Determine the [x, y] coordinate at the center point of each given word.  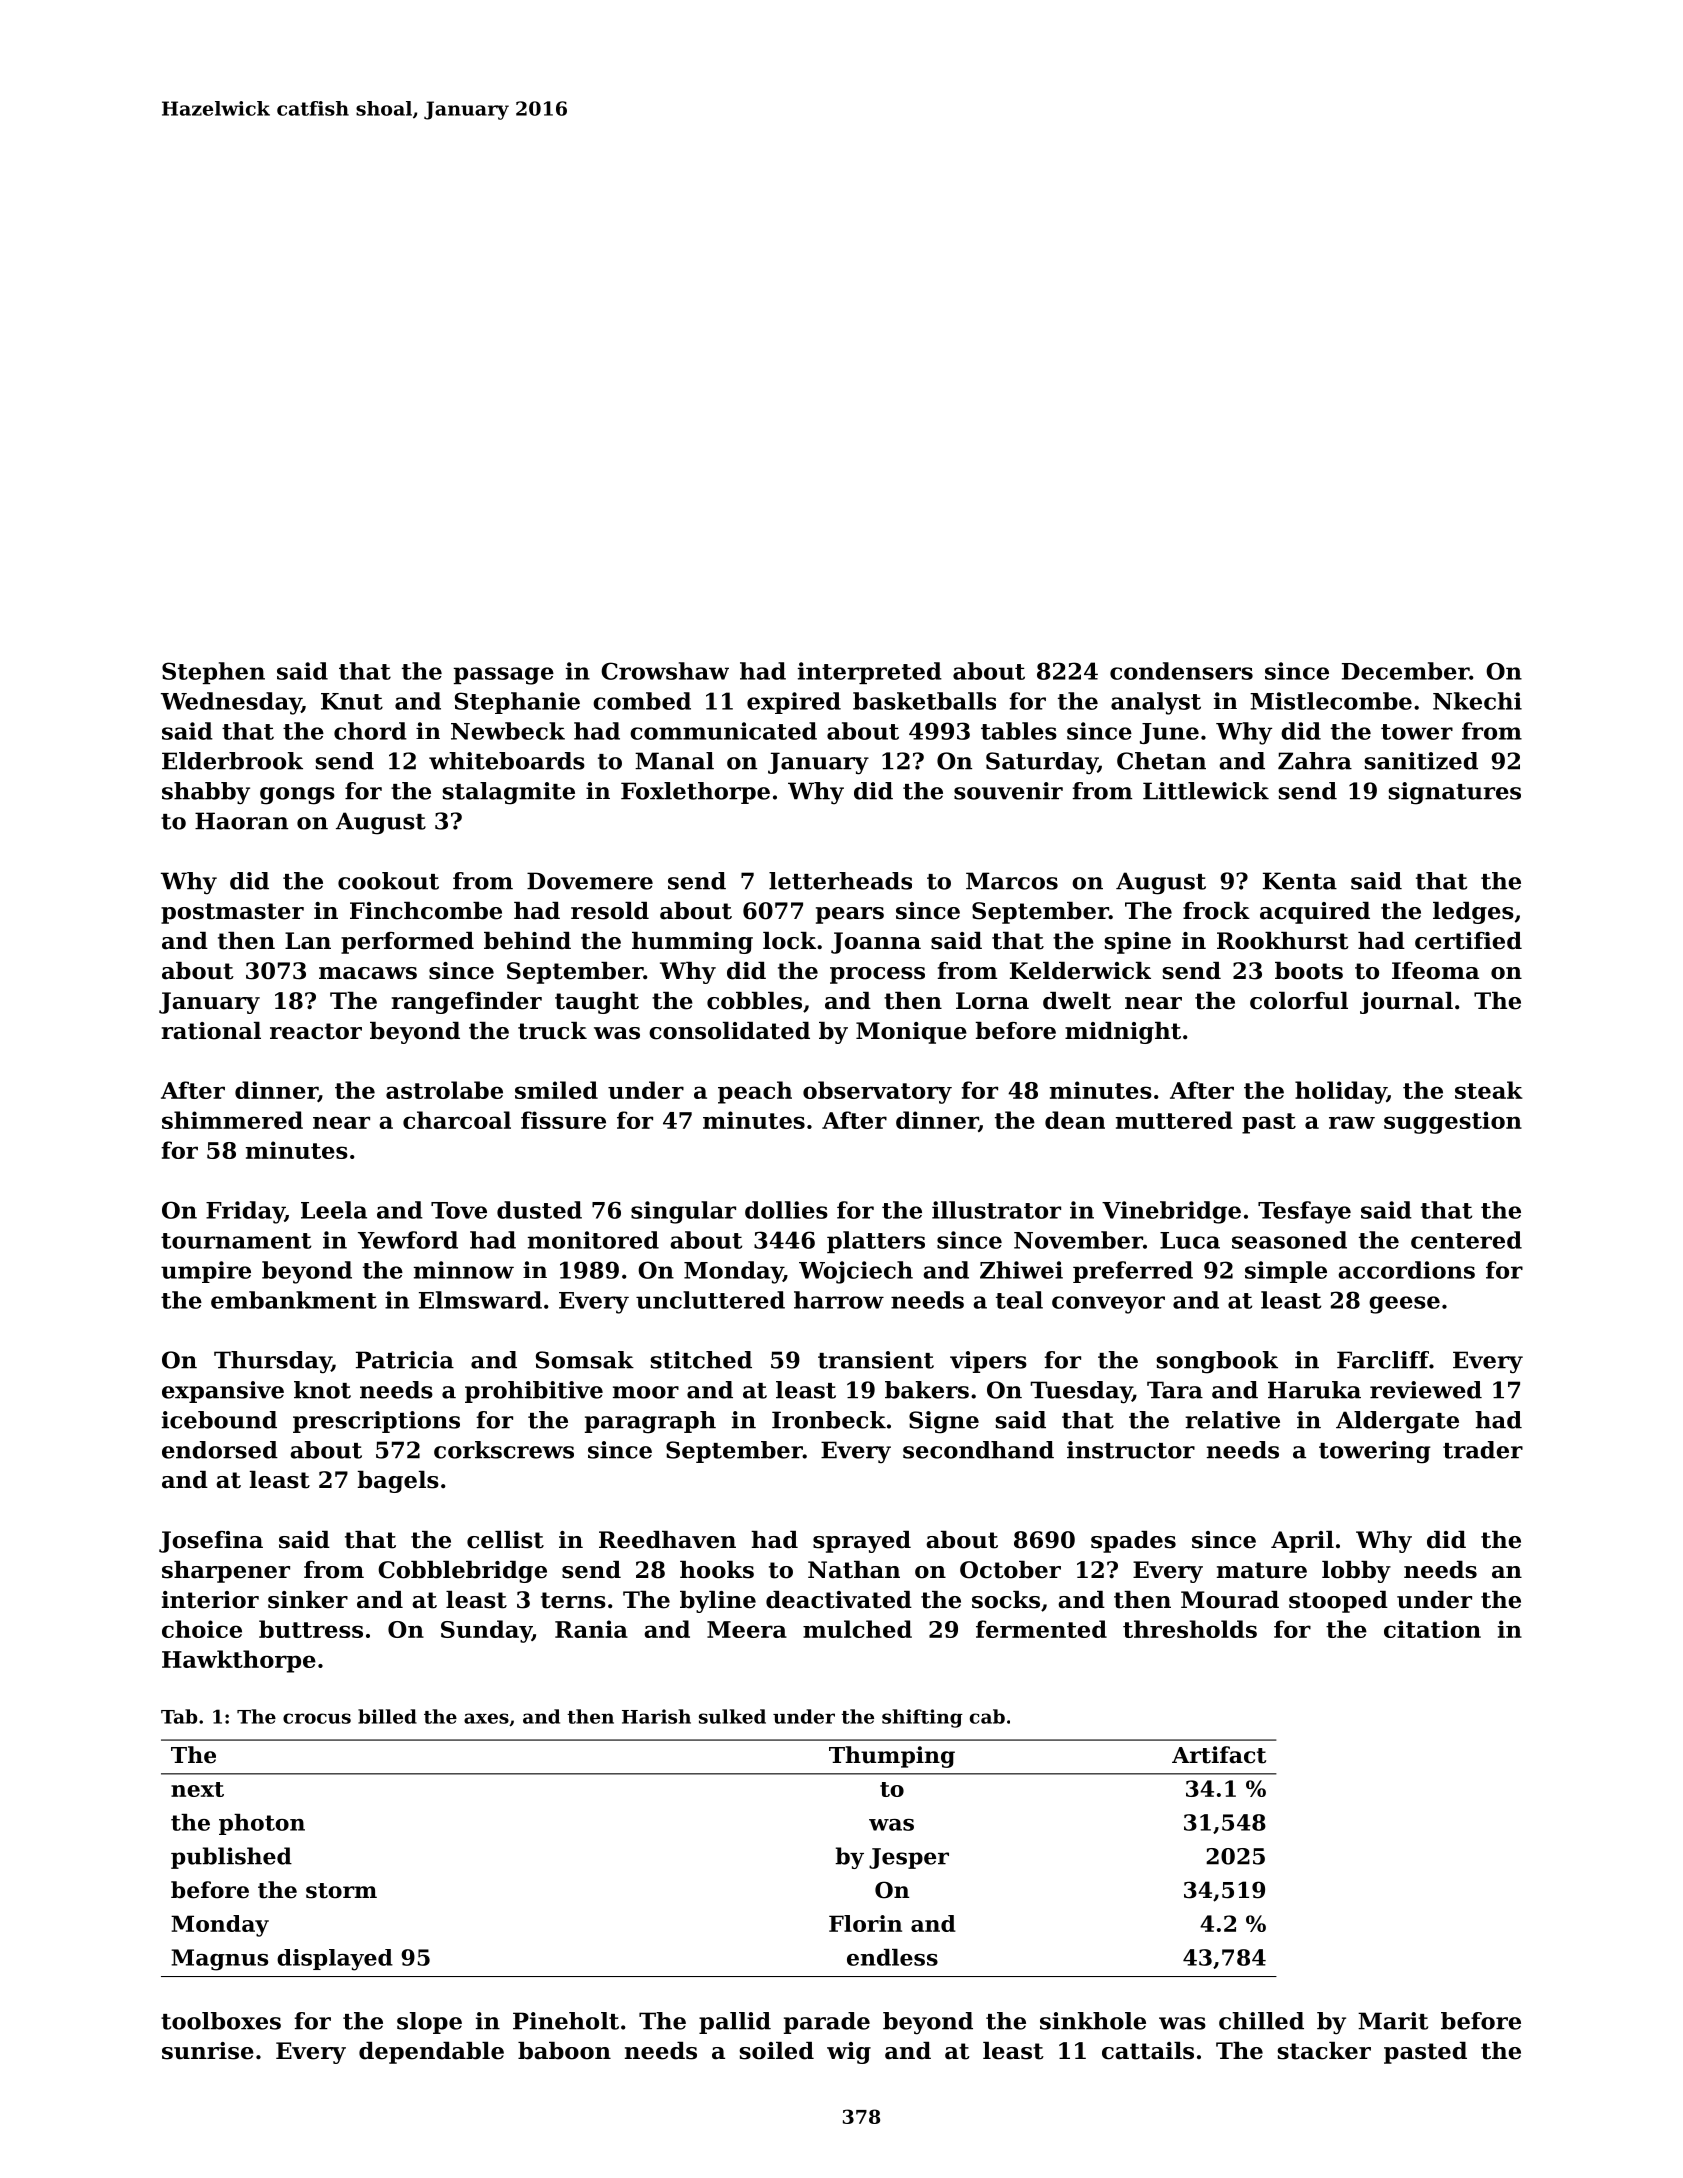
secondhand [978, 1450]
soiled [776, 2051]
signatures [1455, 793]
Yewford [408, 1240]
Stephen [213, 673]
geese [1404, 1305]
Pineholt [566, 2021]
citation [1432, 1629]
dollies [786, 1210]
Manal [674, 761]
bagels [398, 1482]
